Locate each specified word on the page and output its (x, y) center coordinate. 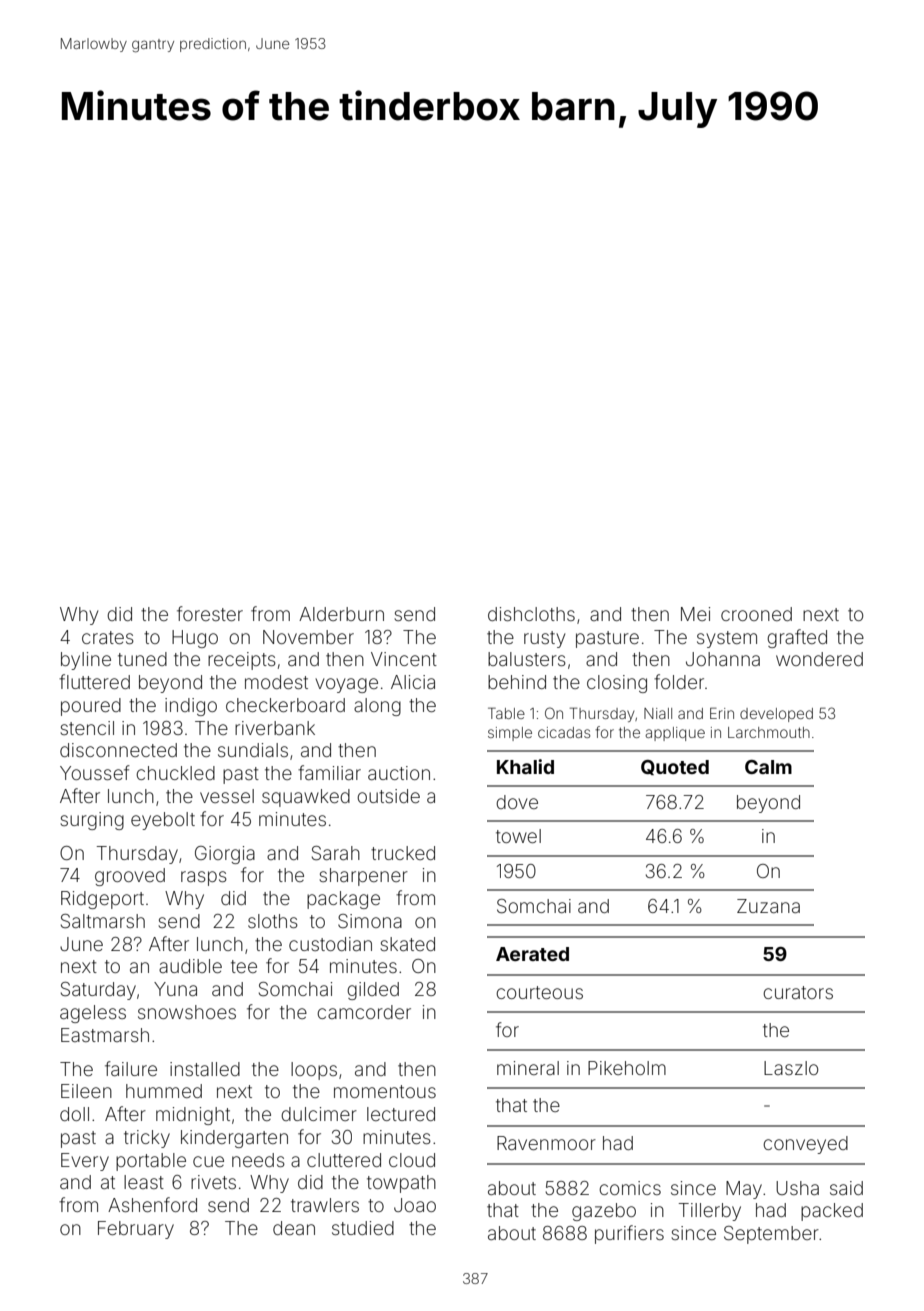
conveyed (805, 1145)
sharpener (364, 877)
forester (210, 613)
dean (294, 1228)
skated (408, 944)
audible (190, 966)
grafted (797, 638)
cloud (412, 1160)
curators (798, 992)
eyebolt (163, 821)
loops (314, 1071)
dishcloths (531, 614)
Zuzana (768, 906)
